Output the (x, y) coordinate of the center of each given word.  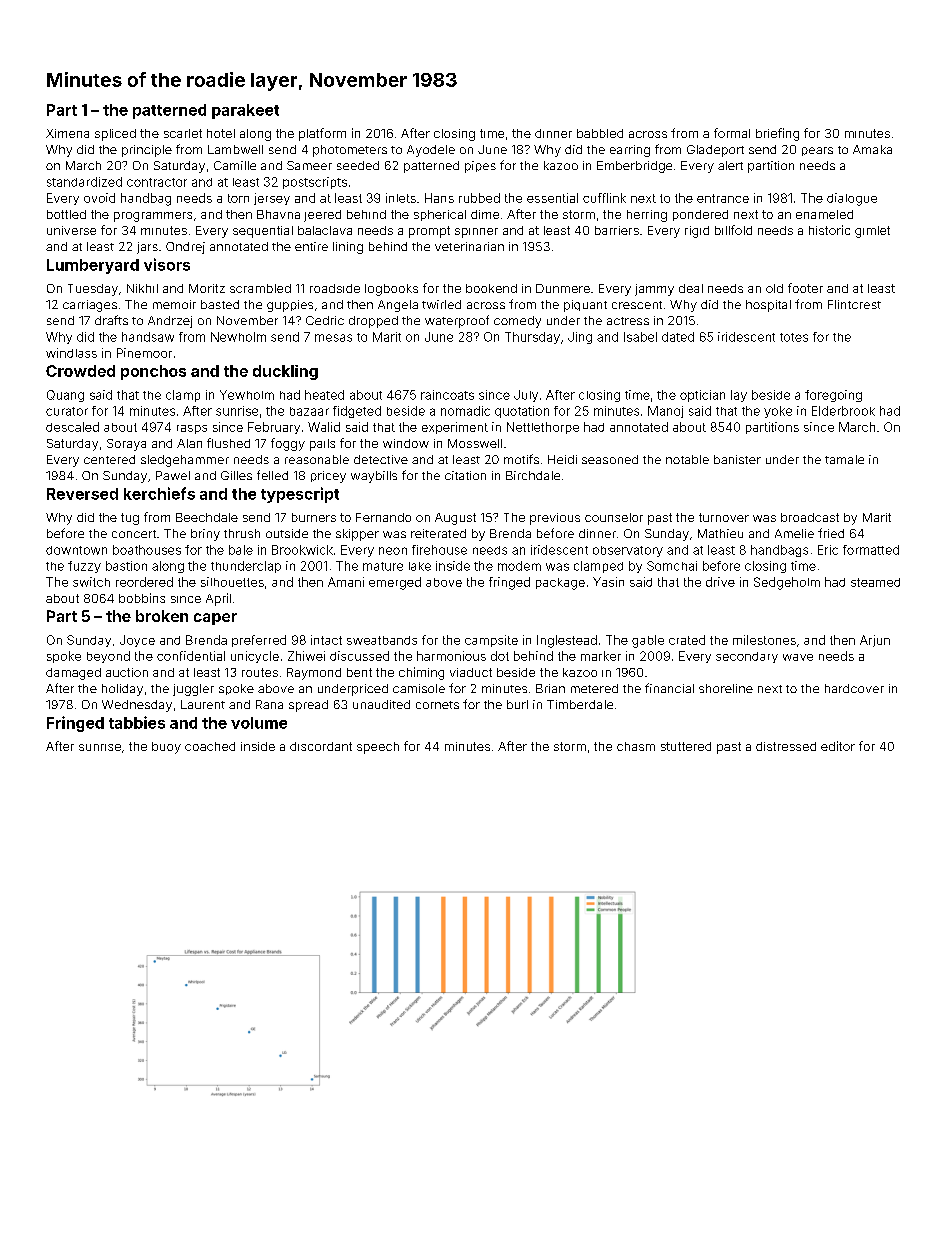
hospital (768, 306)
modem (519, 566)
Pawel (173, 475)
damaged (73, 674)
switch (91, 582)
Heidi (562, 459)
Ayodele (431, 151)
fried (831, 533)
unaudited (381, 704)
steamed (875, 582)
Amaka (872, 149)
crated (687, 640)
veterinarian (469, 246)
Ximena (67, 133)
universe (71, 230)
